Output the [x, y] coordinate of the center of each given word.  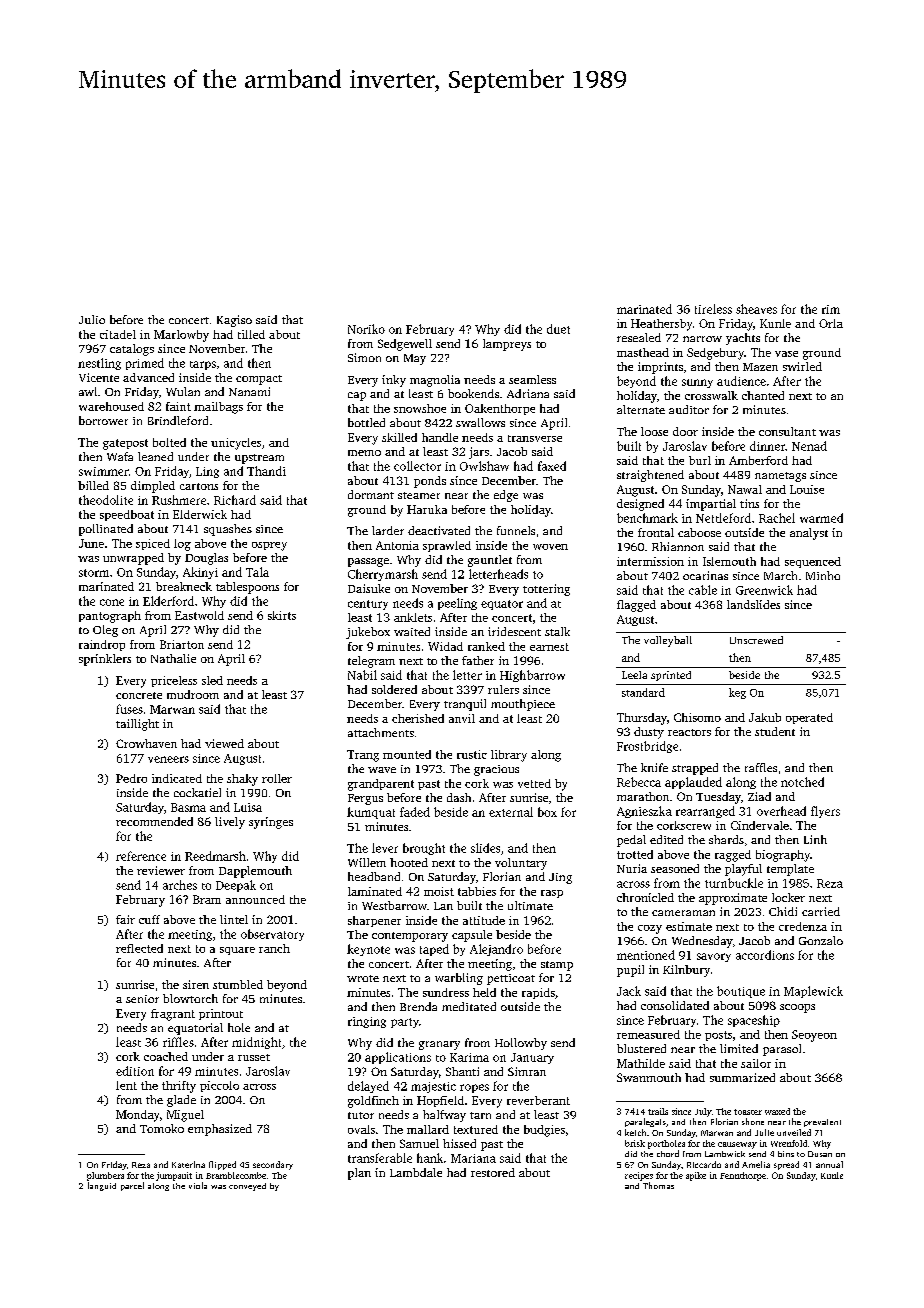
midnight [256, 1043]
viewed [224, 743]
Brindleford [178, 420]
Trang [363, 756]
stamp [557, 966]
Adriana [528, 393]
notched [802, 782]
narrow [702, 339]
